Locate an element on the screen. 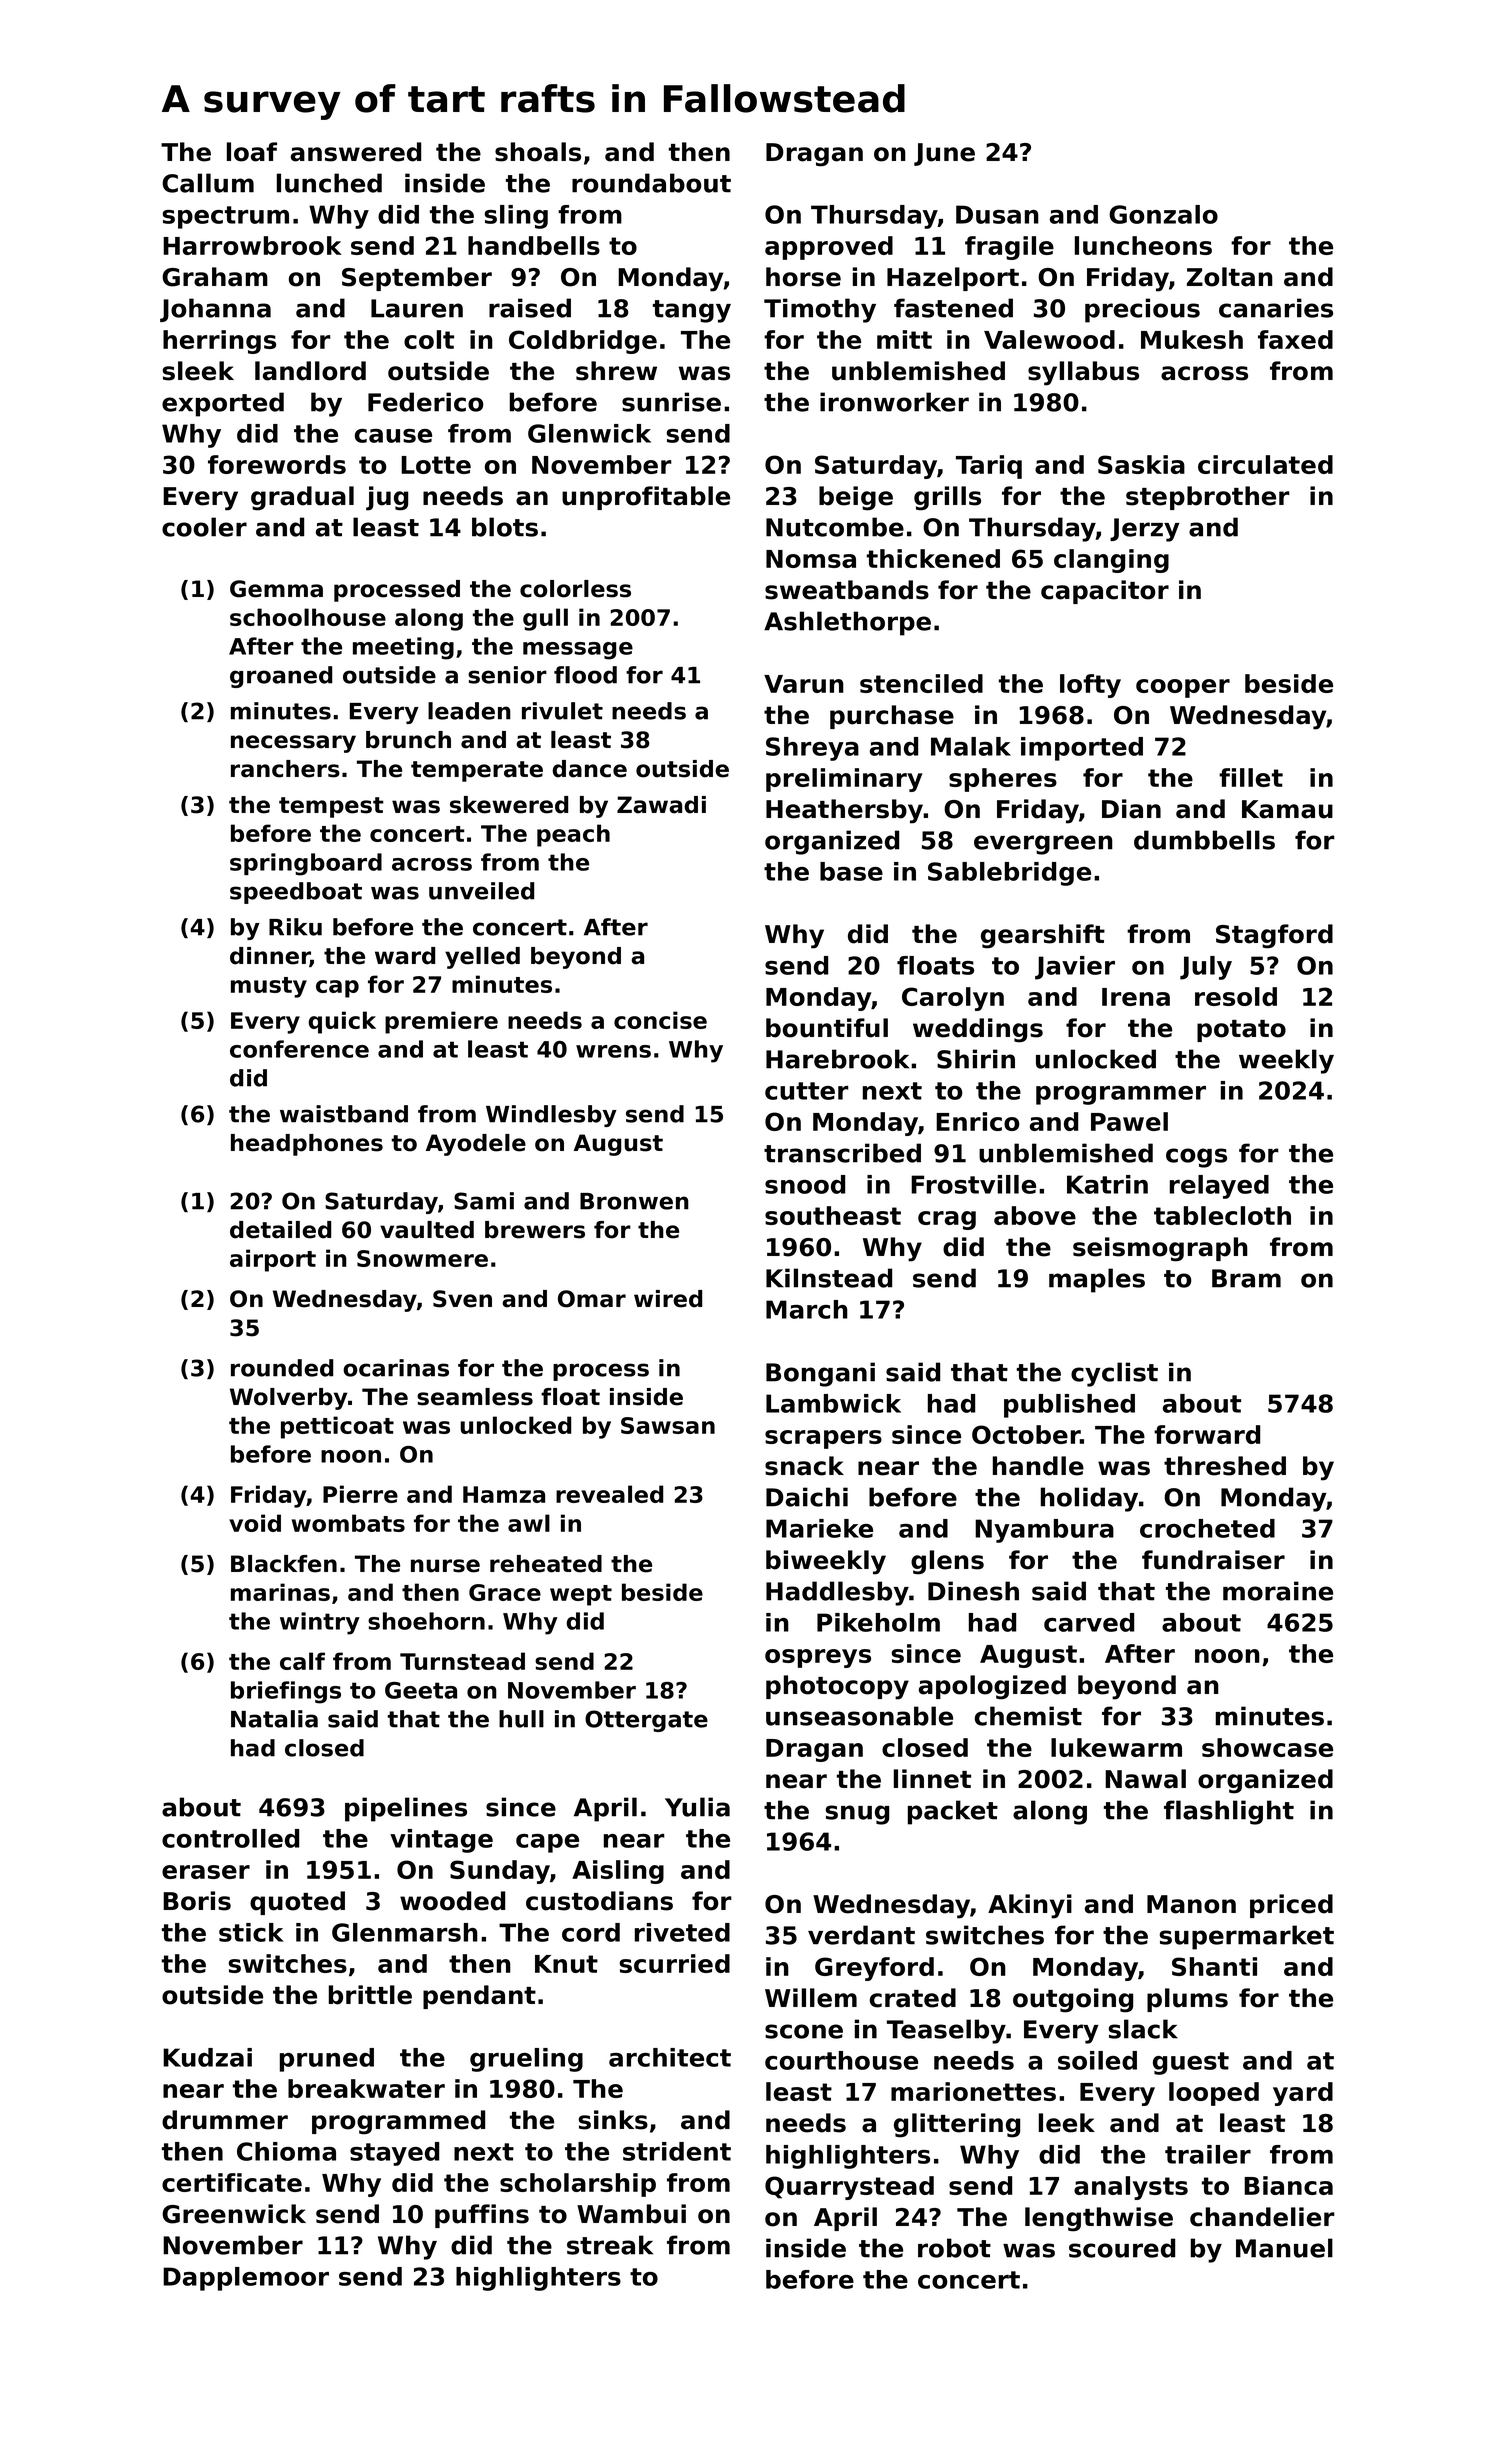 The height and width of the screenshot is (2464, 1496). yelled is located at coordinates (482, 958).
